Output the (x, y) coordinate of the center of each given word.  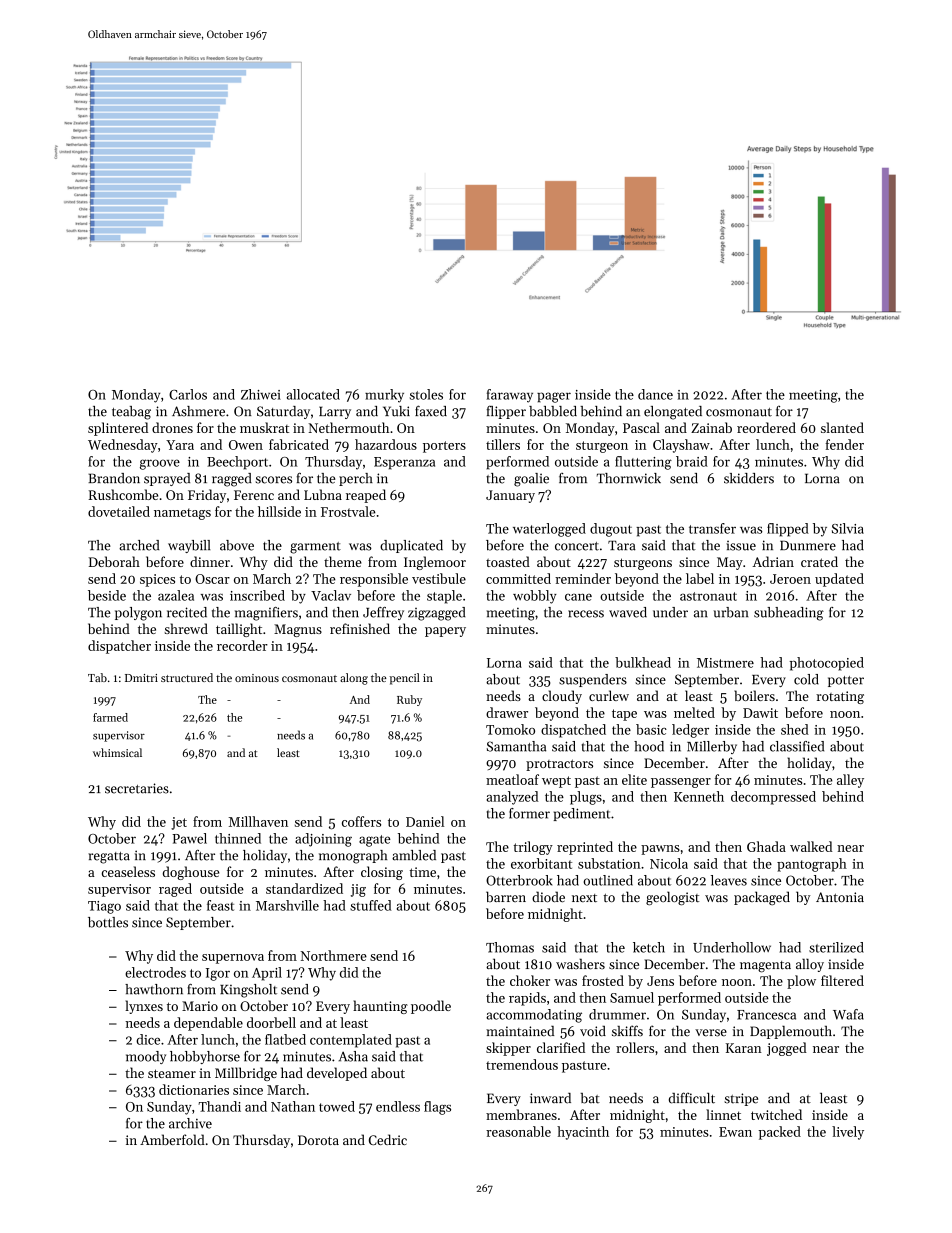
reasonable (518, 1131)
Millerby (712, 747)
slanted (842, 427)
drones (172, 427)
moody (146, 1057)
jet (179, 823)
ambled (414, 855)
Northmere (334, 955)
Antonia (840, 897)
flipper (506, 412)
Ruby (409, 700)
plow (801, 982)
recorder (242, 645)
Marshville (287, 905)
